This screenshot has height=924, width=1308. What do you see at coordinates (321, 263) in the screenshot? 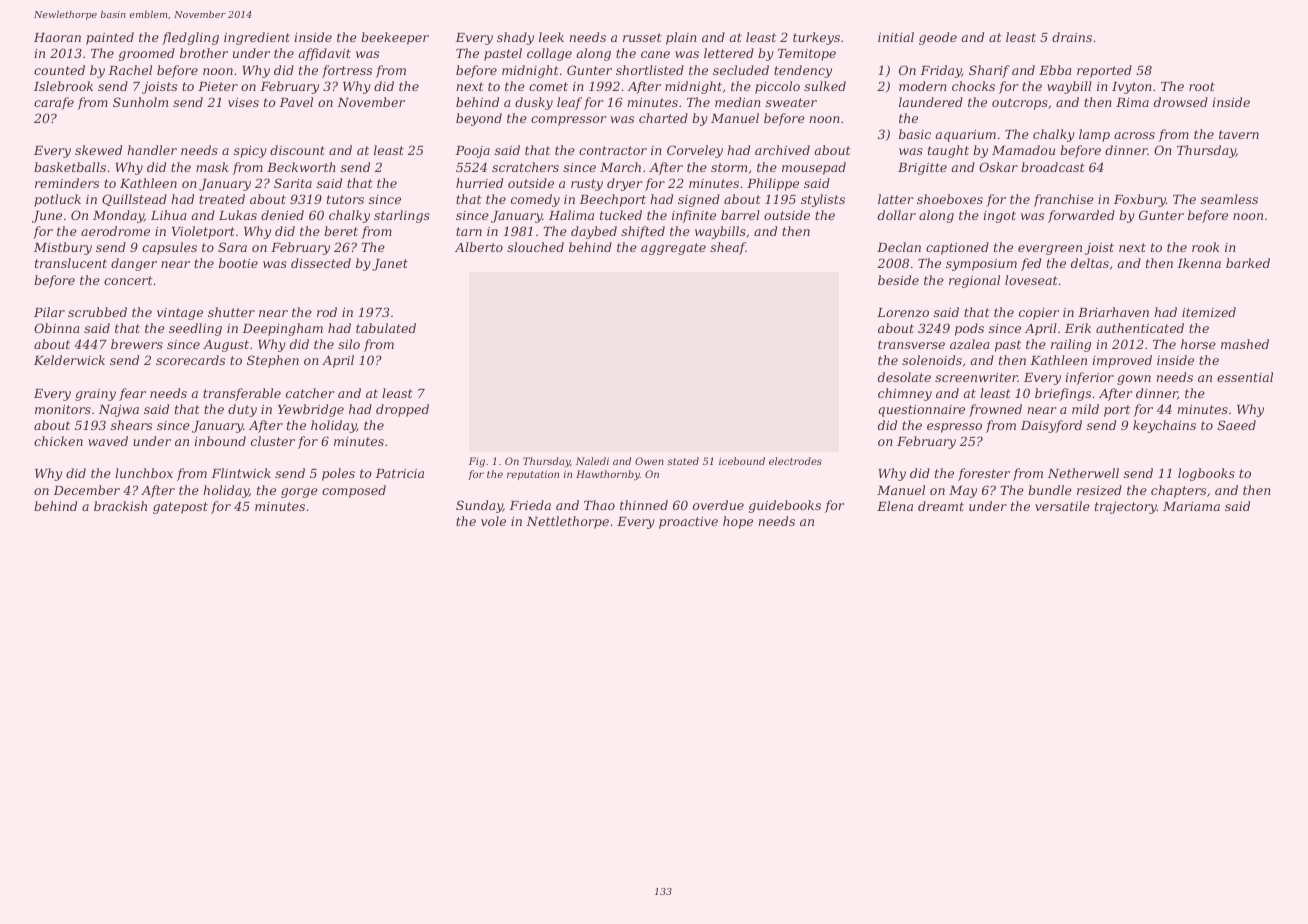
I see `dissected` at bounding box center [321, 263].
